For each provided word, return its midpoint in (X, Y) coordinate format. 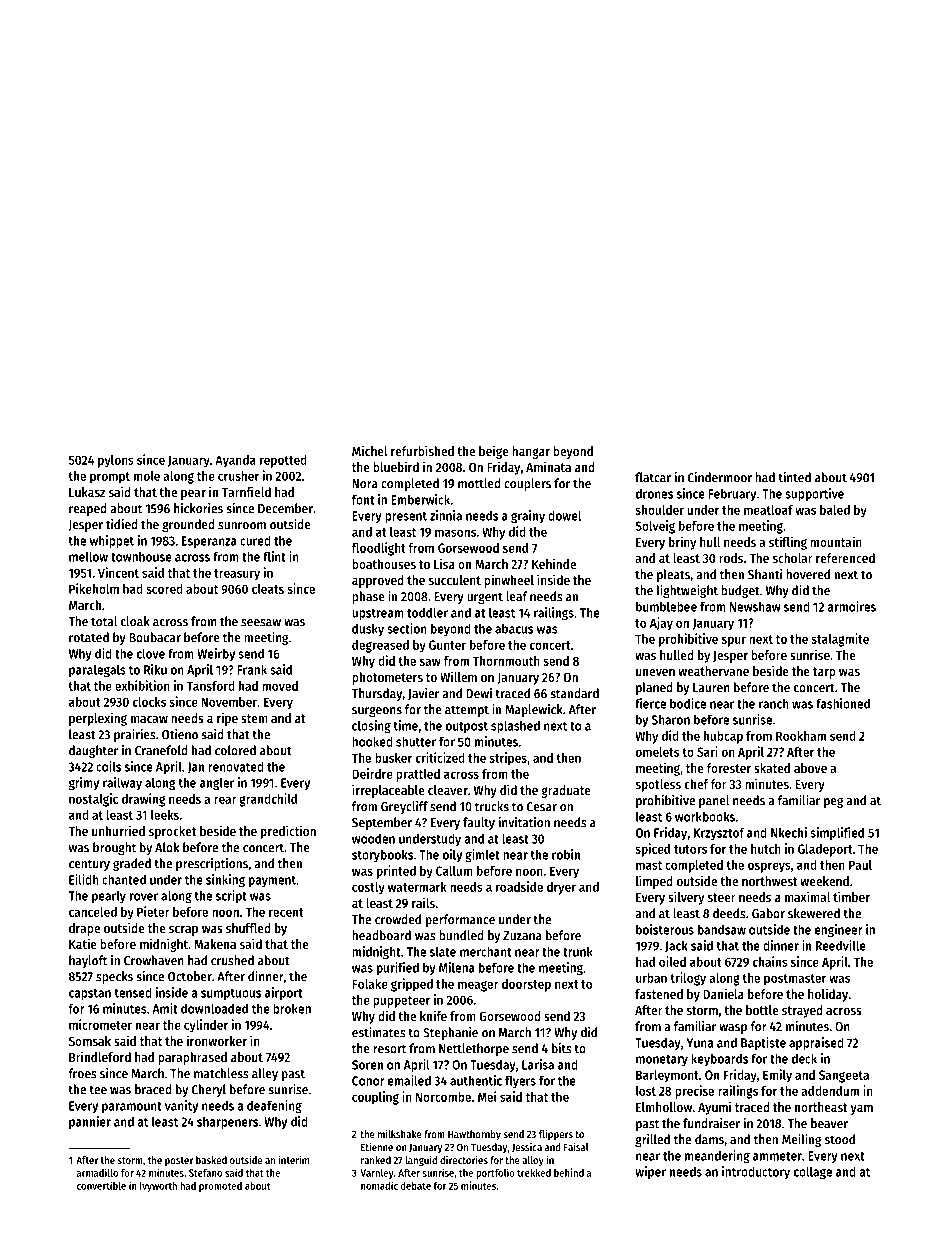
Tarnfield (246, 491)
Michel (370, 450)
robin (566, 854)
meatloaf (768, 510)
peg (833, 802)
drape (84, 929)
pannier (90, 1122)
